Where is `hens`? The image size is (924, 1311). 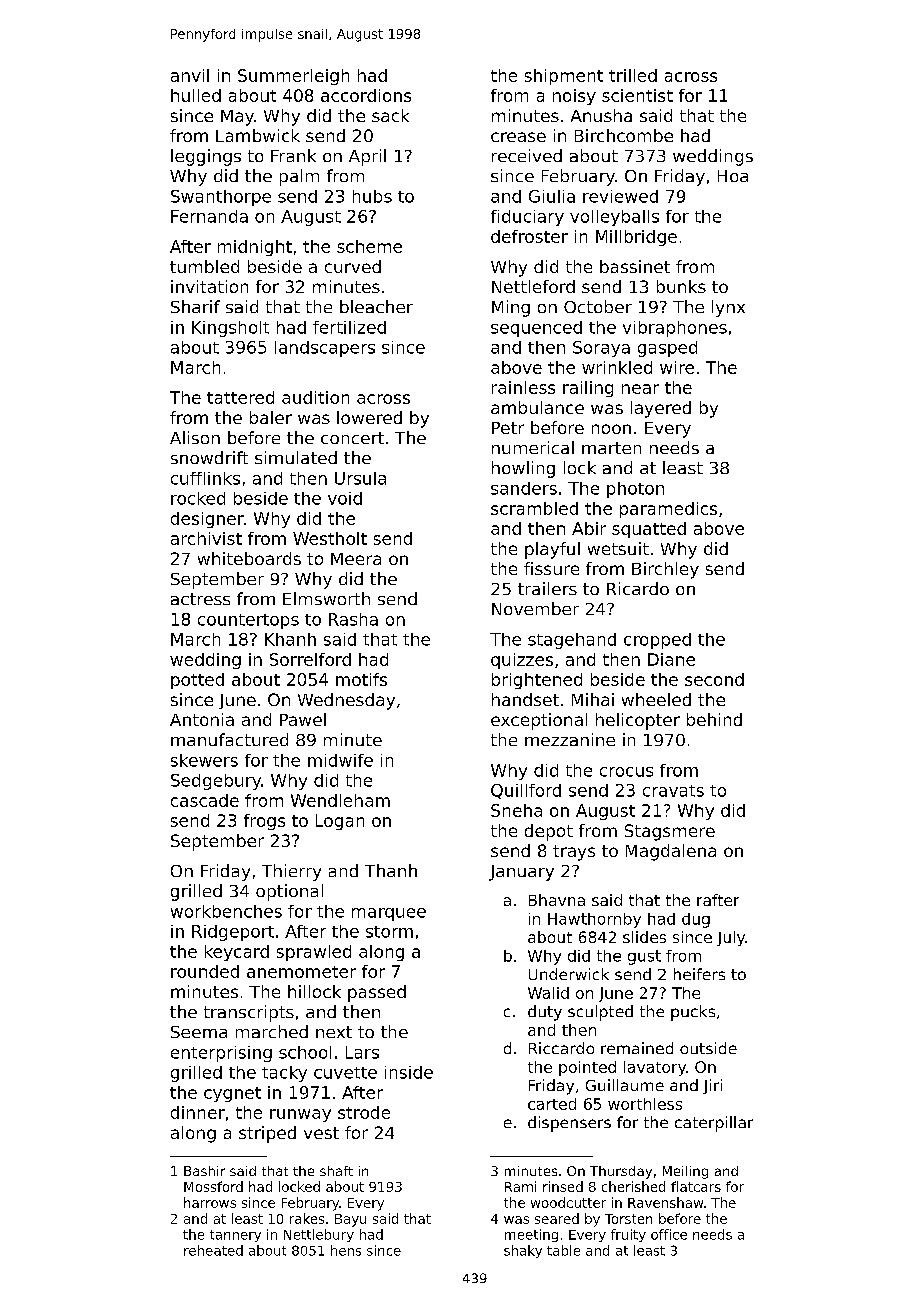 hens is located at coordinates (346, 1250).
